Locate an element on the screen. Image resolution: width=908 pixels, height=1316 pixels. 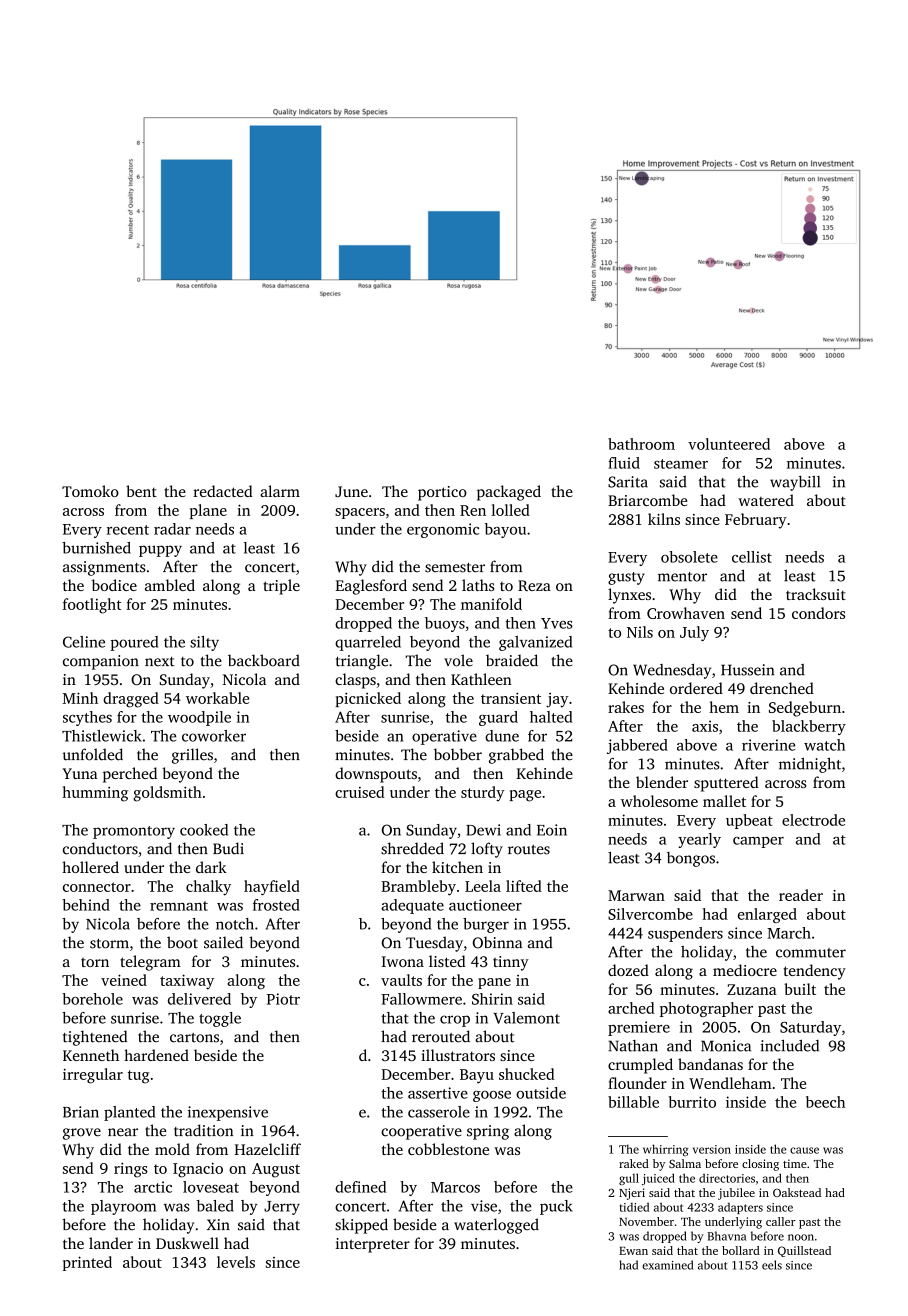
crumpled is located at coordinates (640, 1066).
